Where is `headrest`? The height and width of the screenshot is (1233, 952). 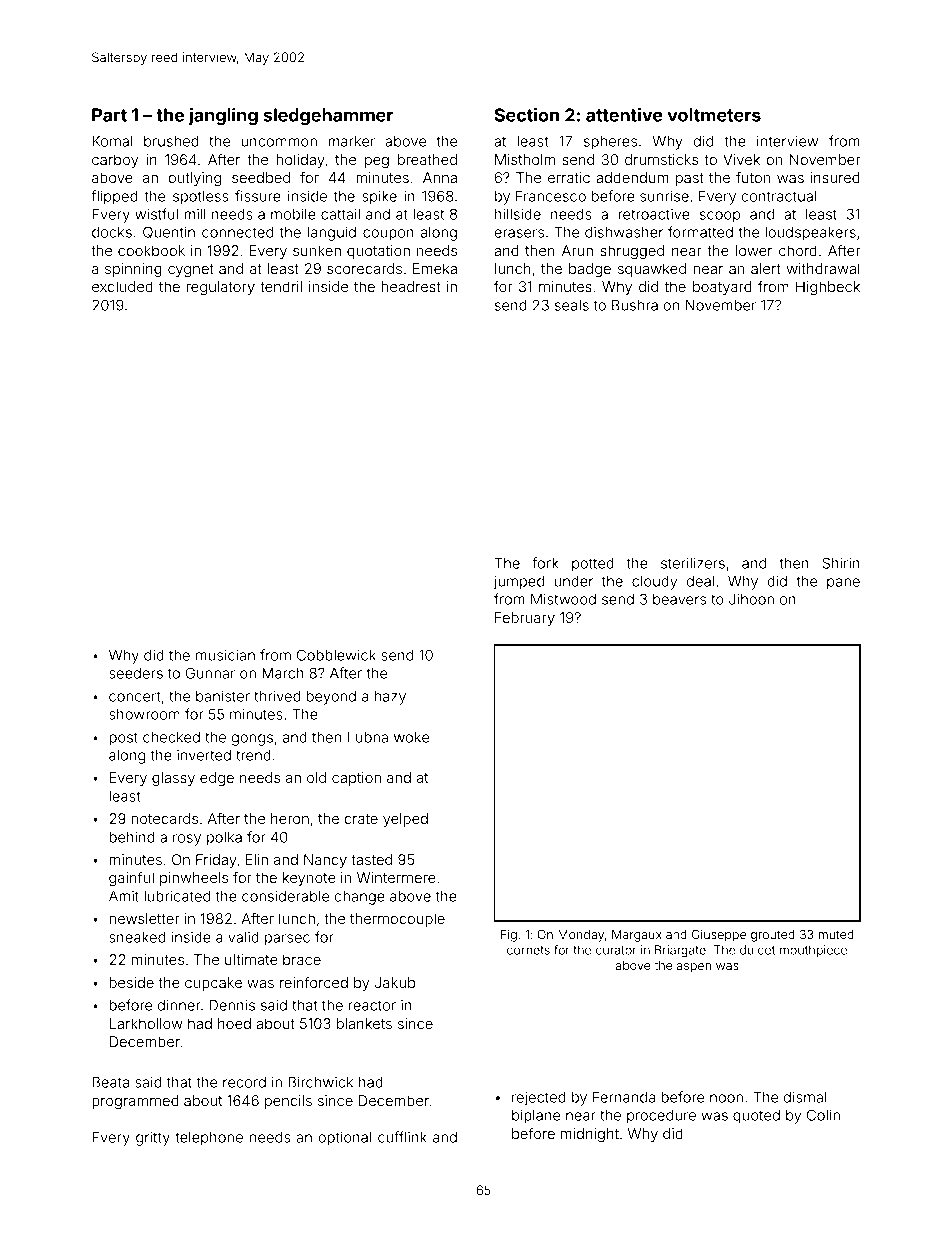
headrest is located at coordinates (411, 286).
